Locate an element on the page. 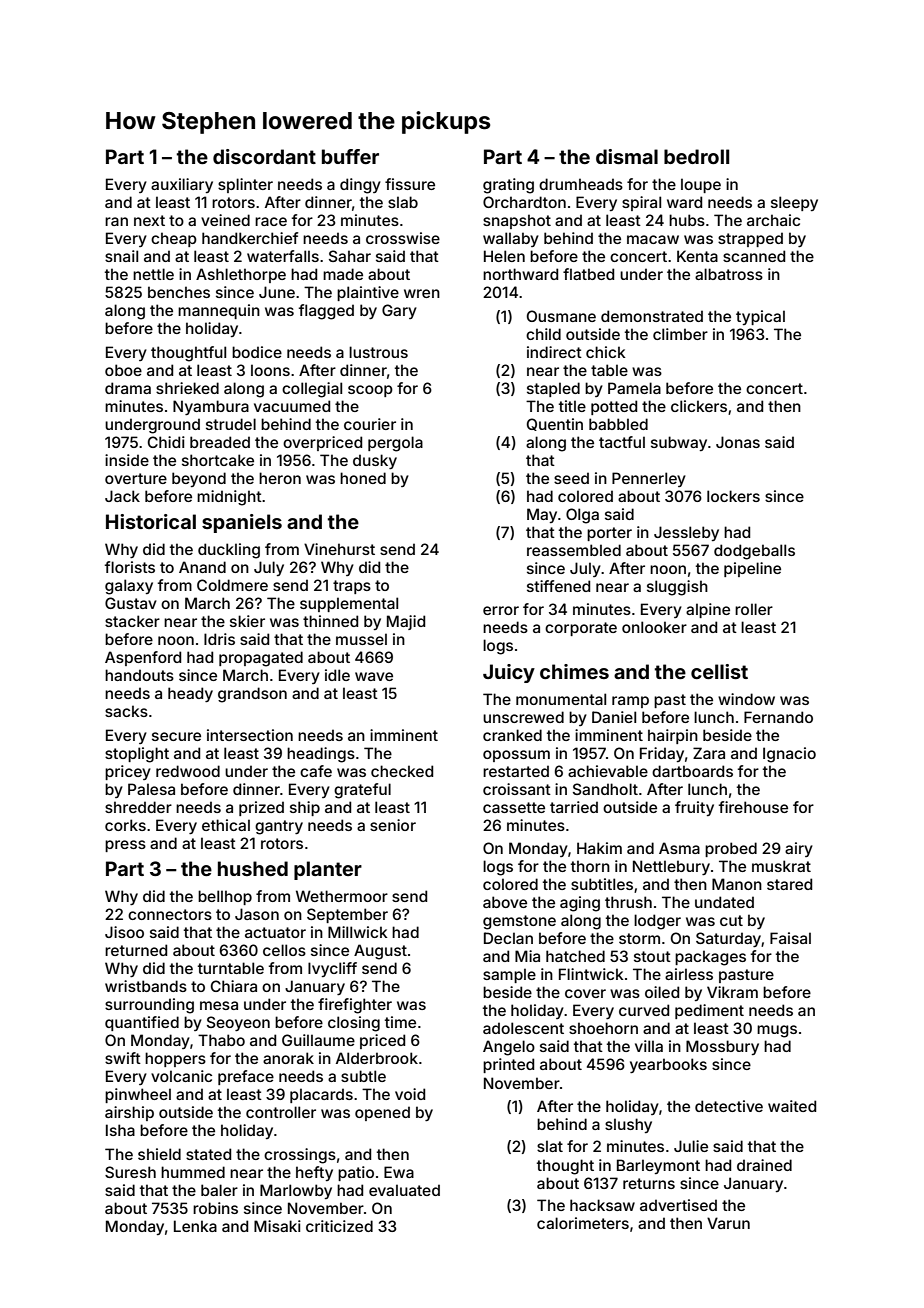  discordant is located at coordinates (264, 156).
